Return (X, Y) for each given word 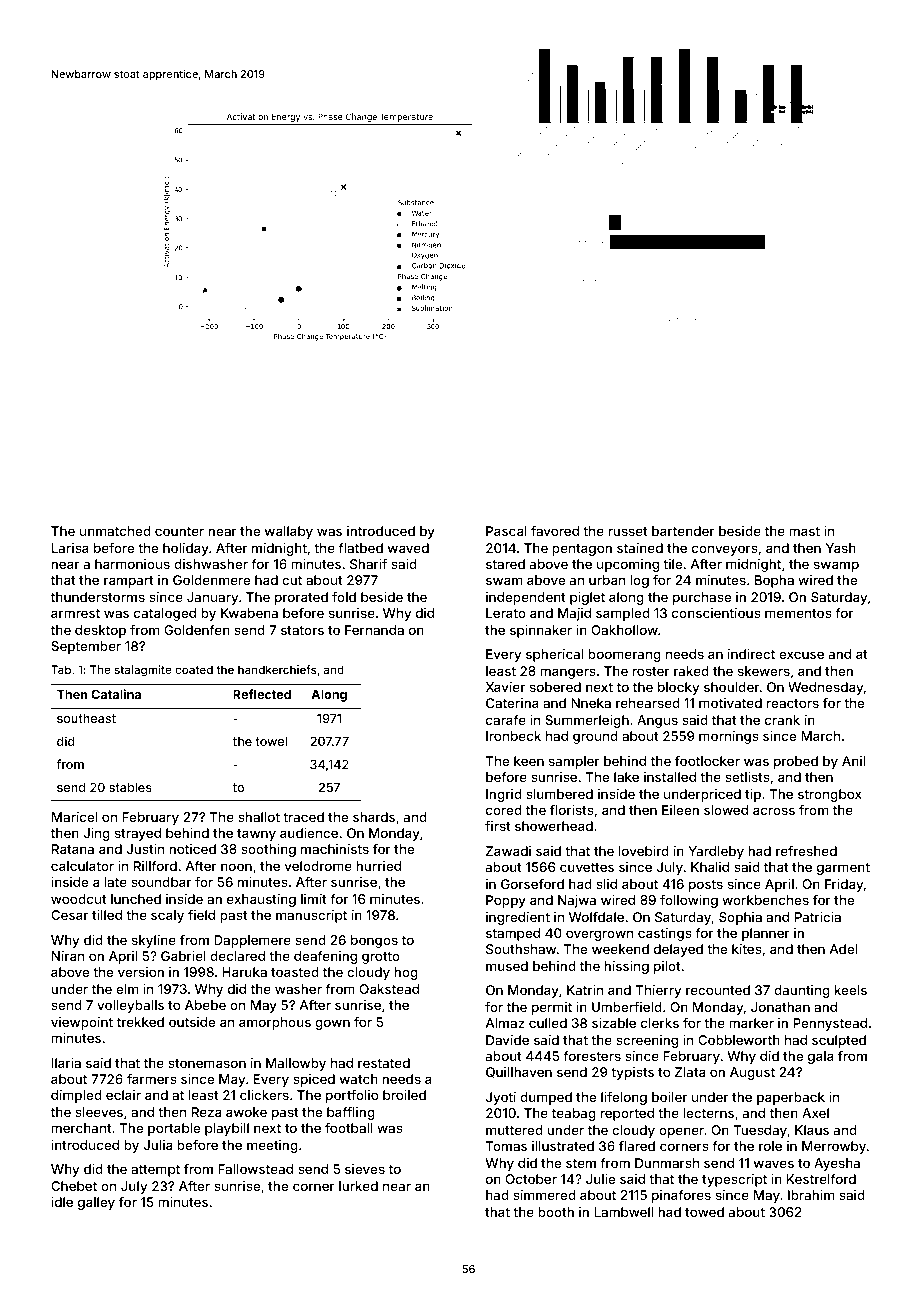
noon (236, 867)
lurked (358, 1186)
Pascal (506, 531)
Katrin (585, 990)
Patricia (818, 917)
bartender (683, 531)
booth (556, 1212)
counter (179, 531)
